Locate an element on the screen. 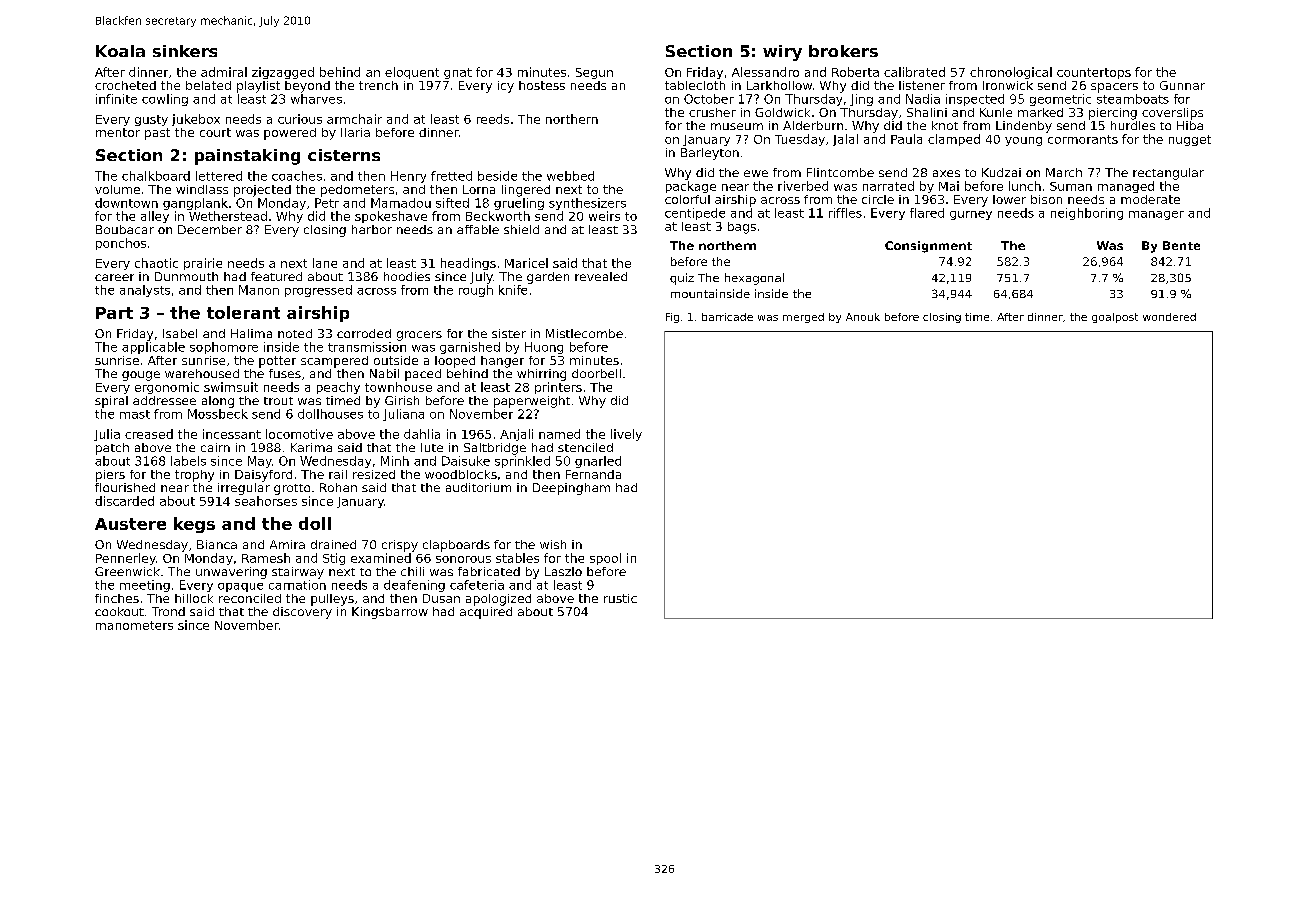 The height and width of the screenshot is (924, 1308). printers is located at coordinates (558, 388).
